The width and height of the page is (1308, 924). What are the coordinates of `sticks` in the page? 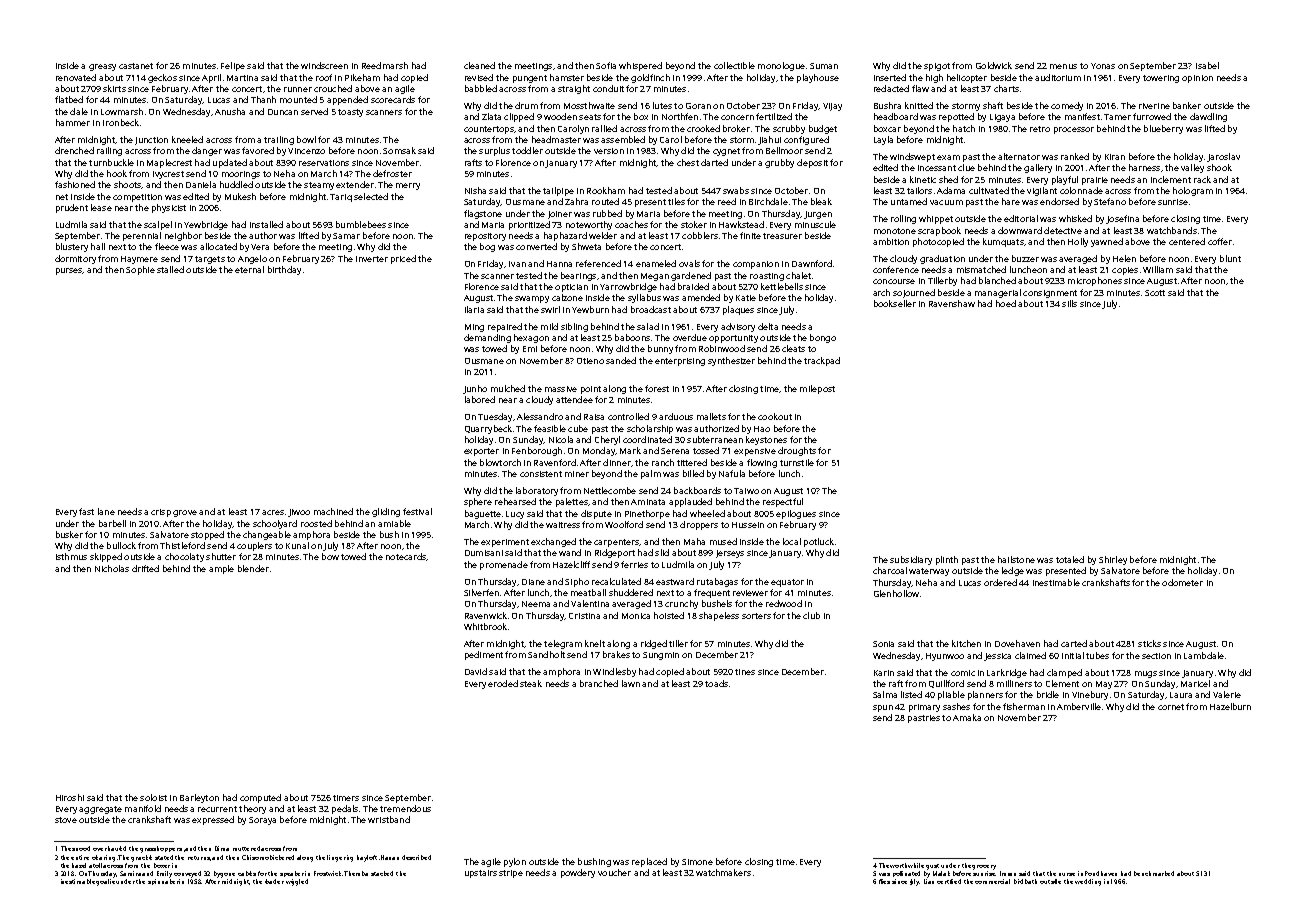 It's located at (1149, 643).
